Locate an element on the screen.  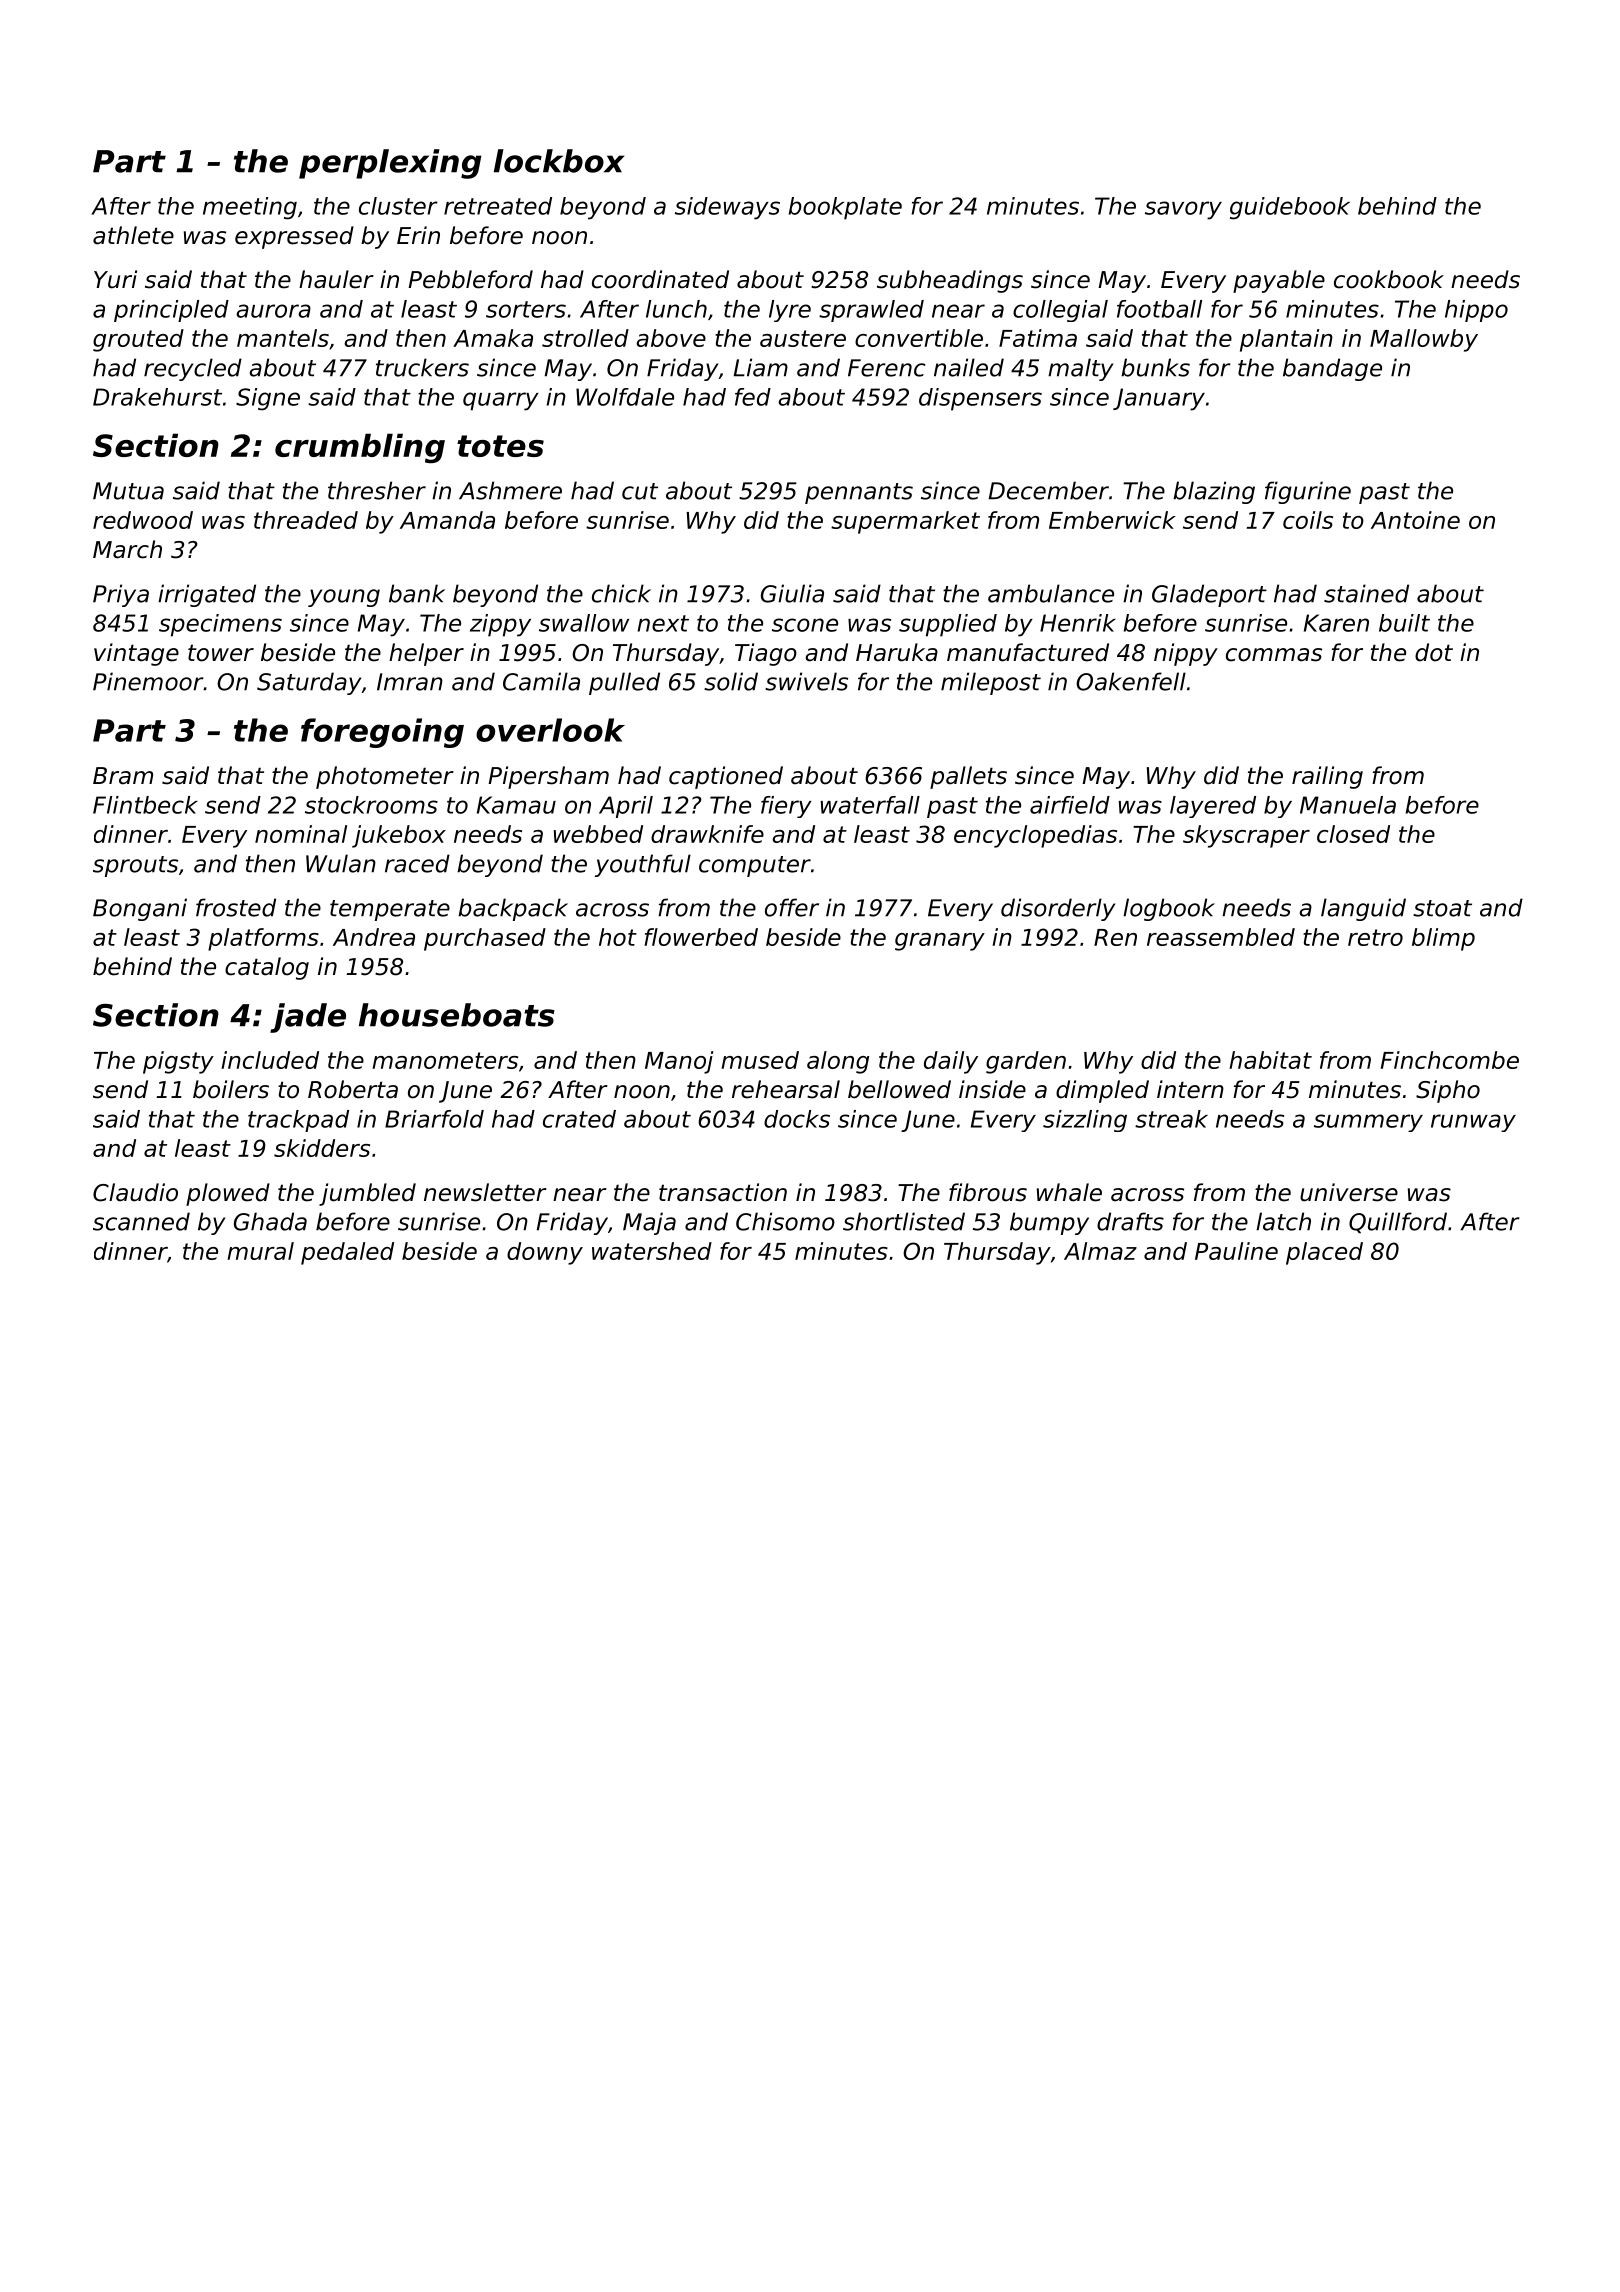
jukebox is located at coordinates (399, 836).
